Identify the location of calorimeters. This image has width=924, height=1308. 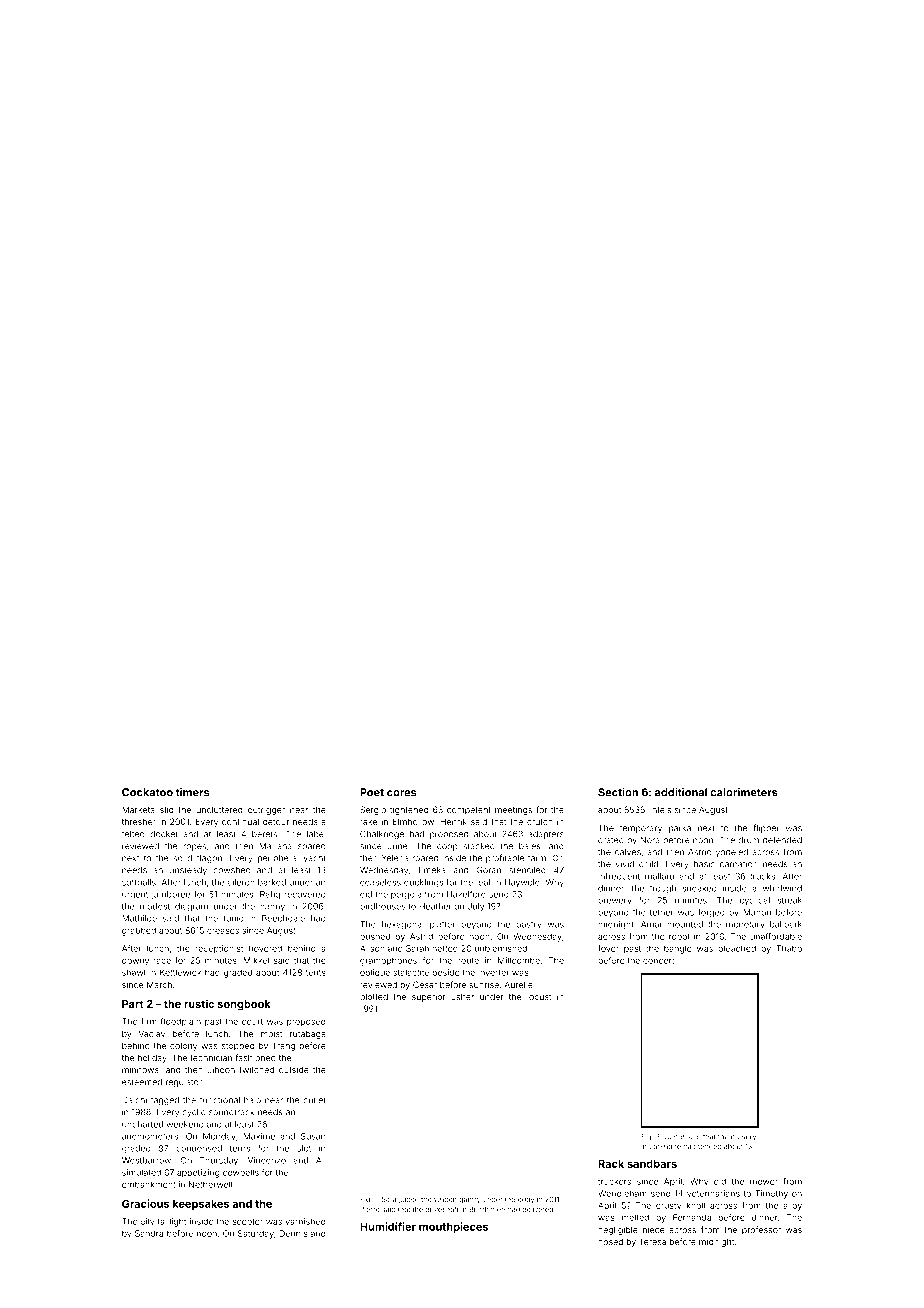
(744, 792).
